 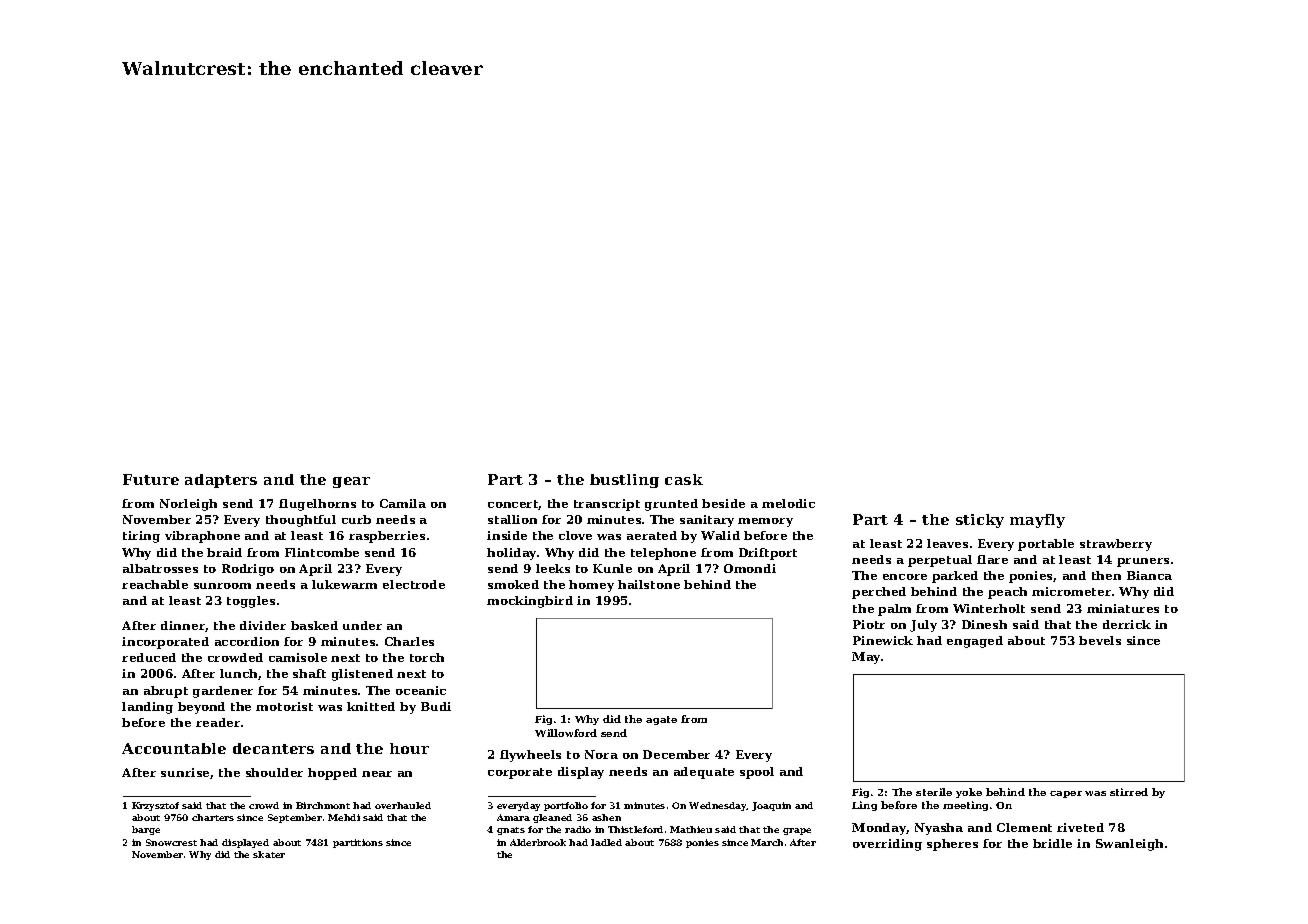 What do you see at coordinates (344, 584) in the screenshot?
I see `lukewarm` at bounding box center [344, 584].
